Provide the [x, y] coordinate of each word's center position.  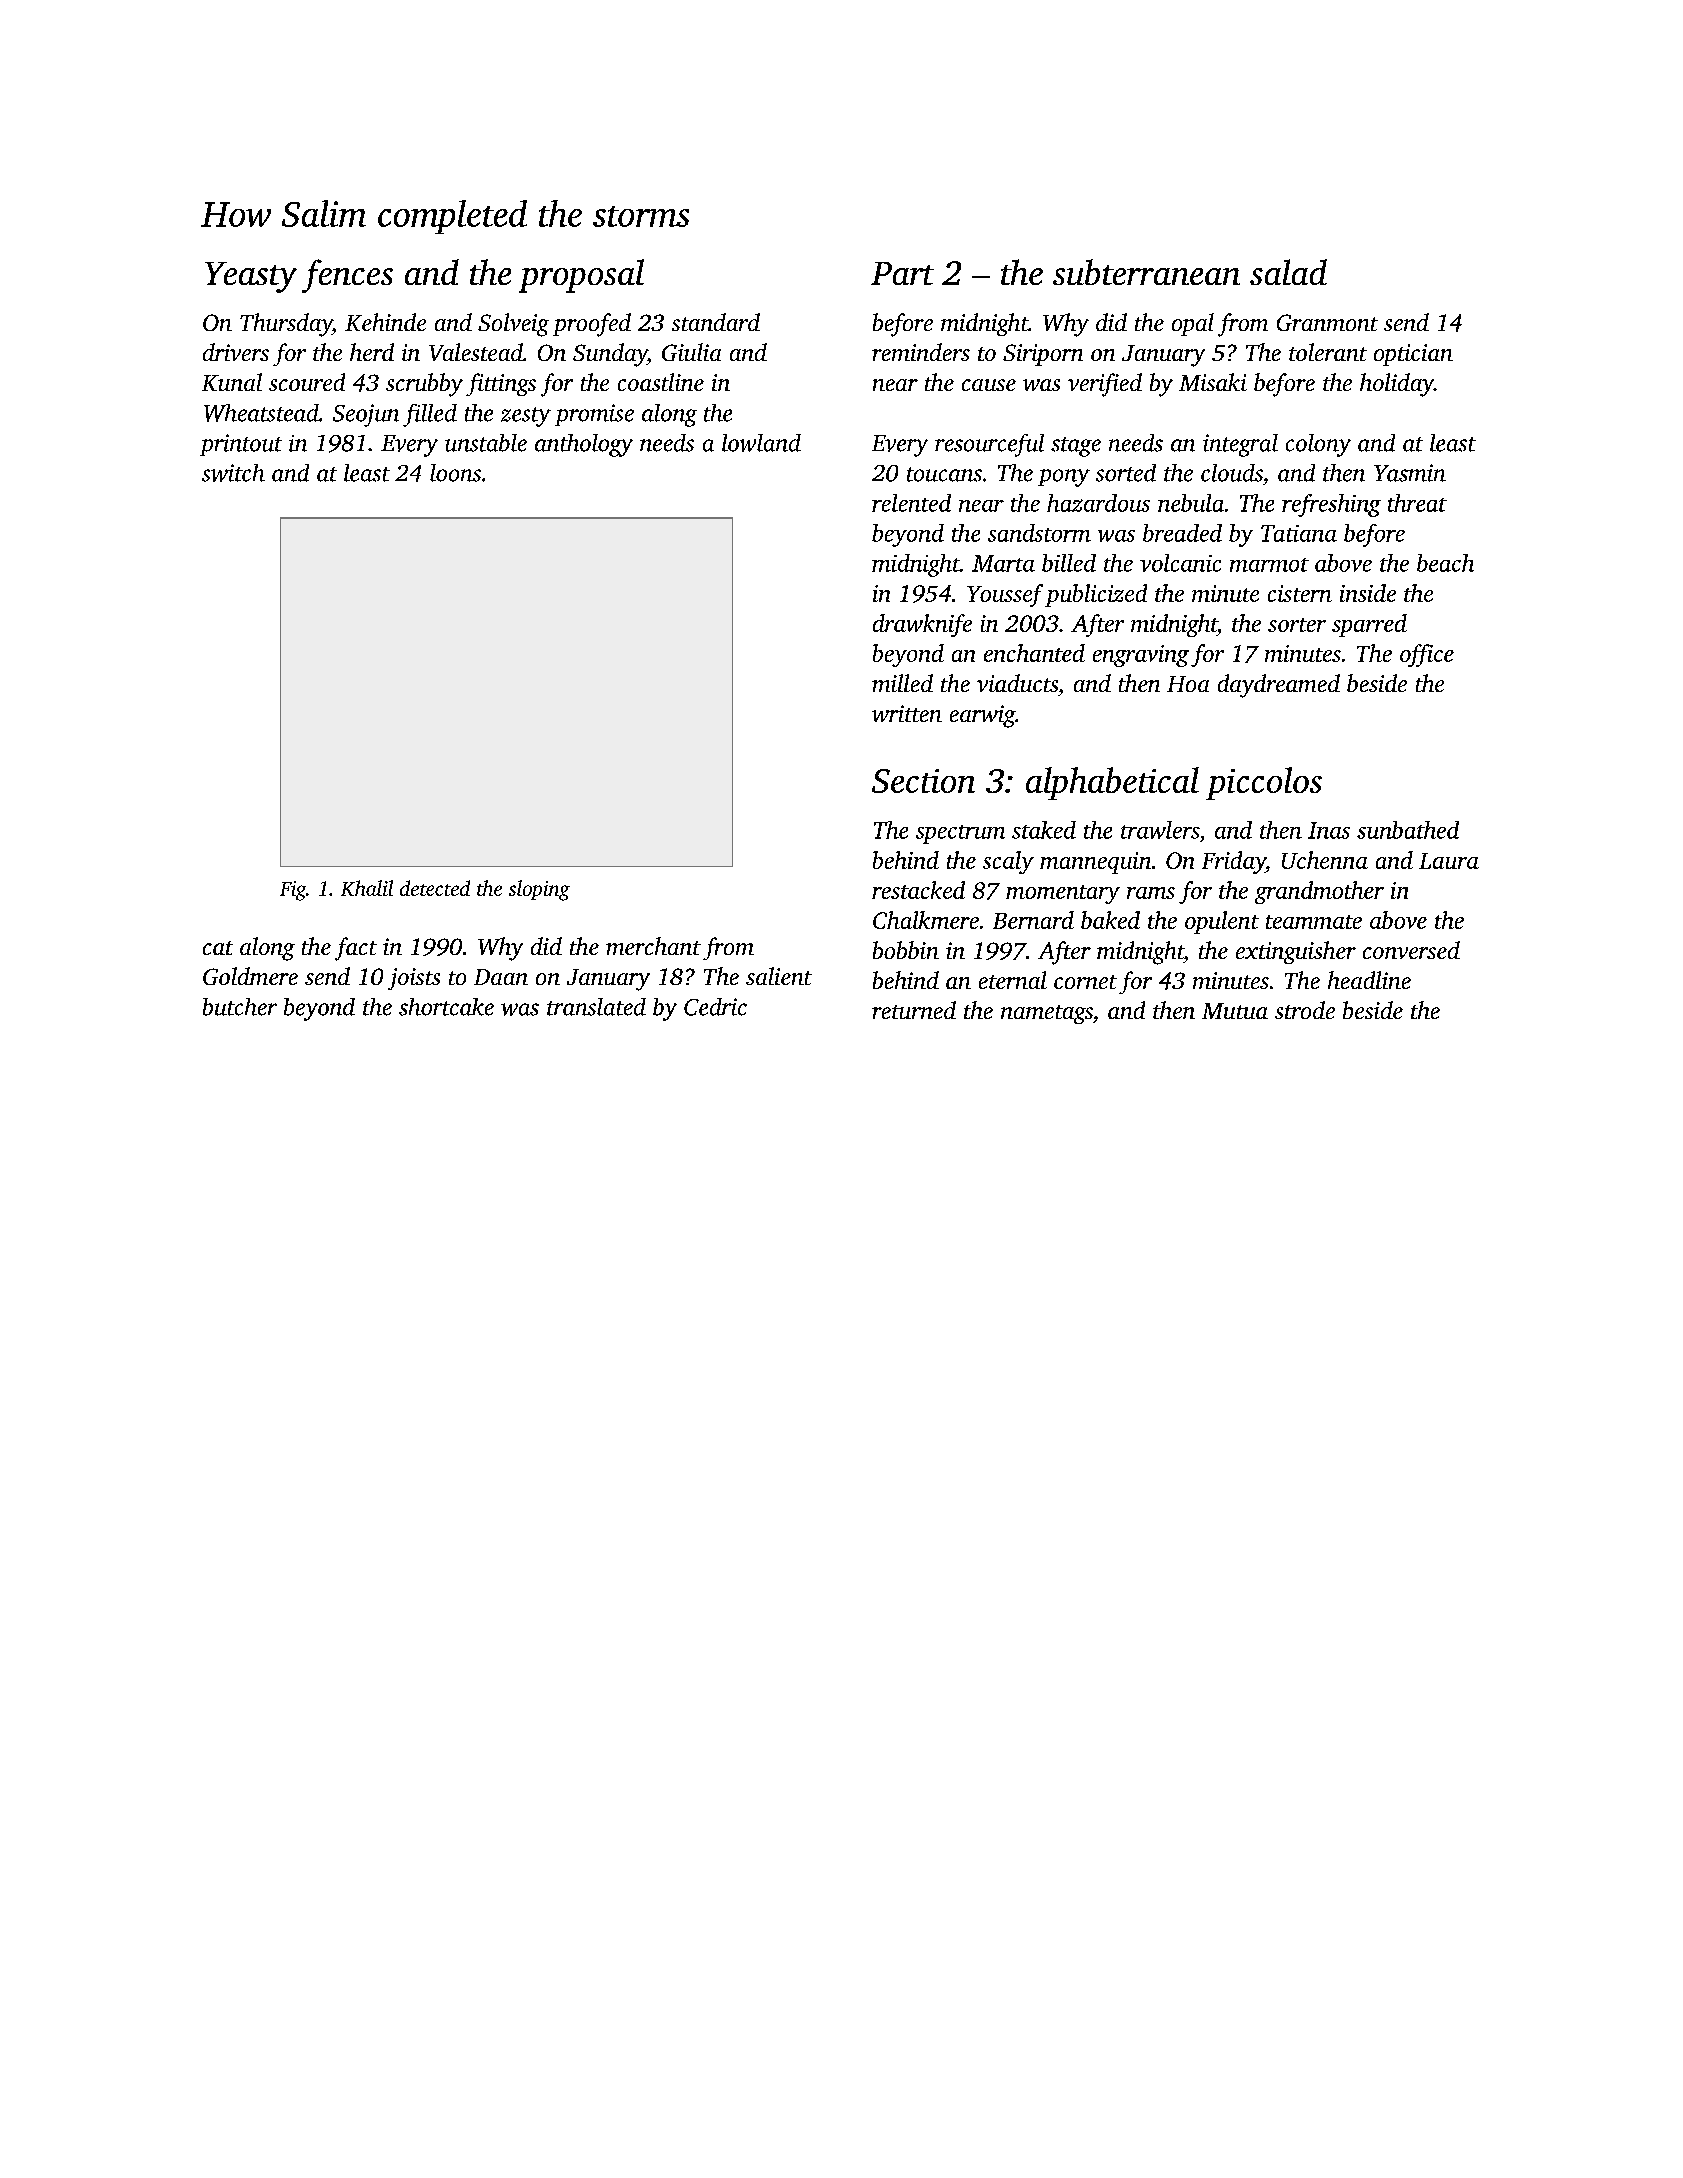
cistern [1300, 593]
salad [1288, 272]
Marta [1003, 563]
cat [218, 948]
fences [347, 276]
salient [779, 976]
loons [455, 473]
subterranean [1146, 272]
